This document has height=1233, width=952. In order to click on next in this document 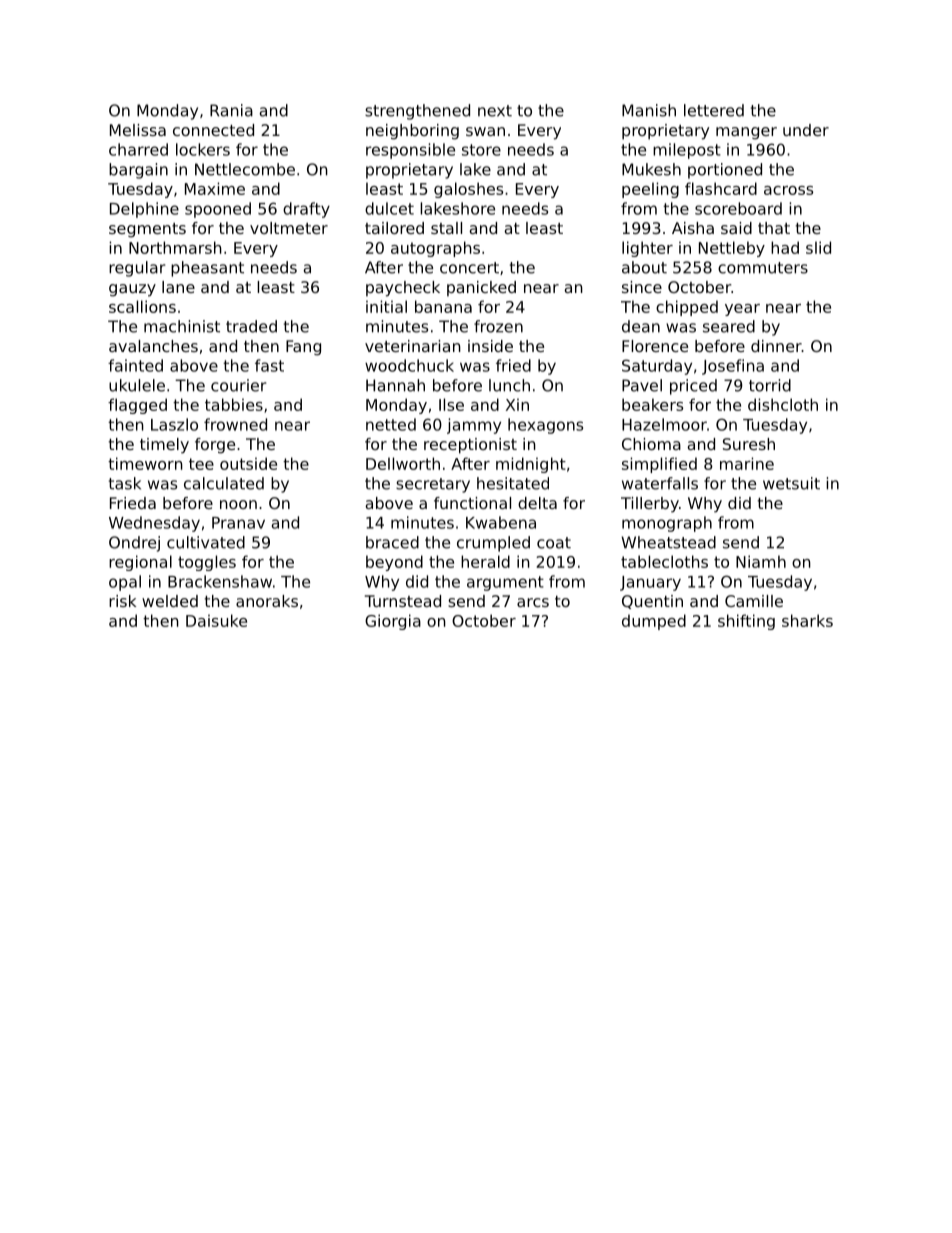, I will do `click(495, 111)`.
